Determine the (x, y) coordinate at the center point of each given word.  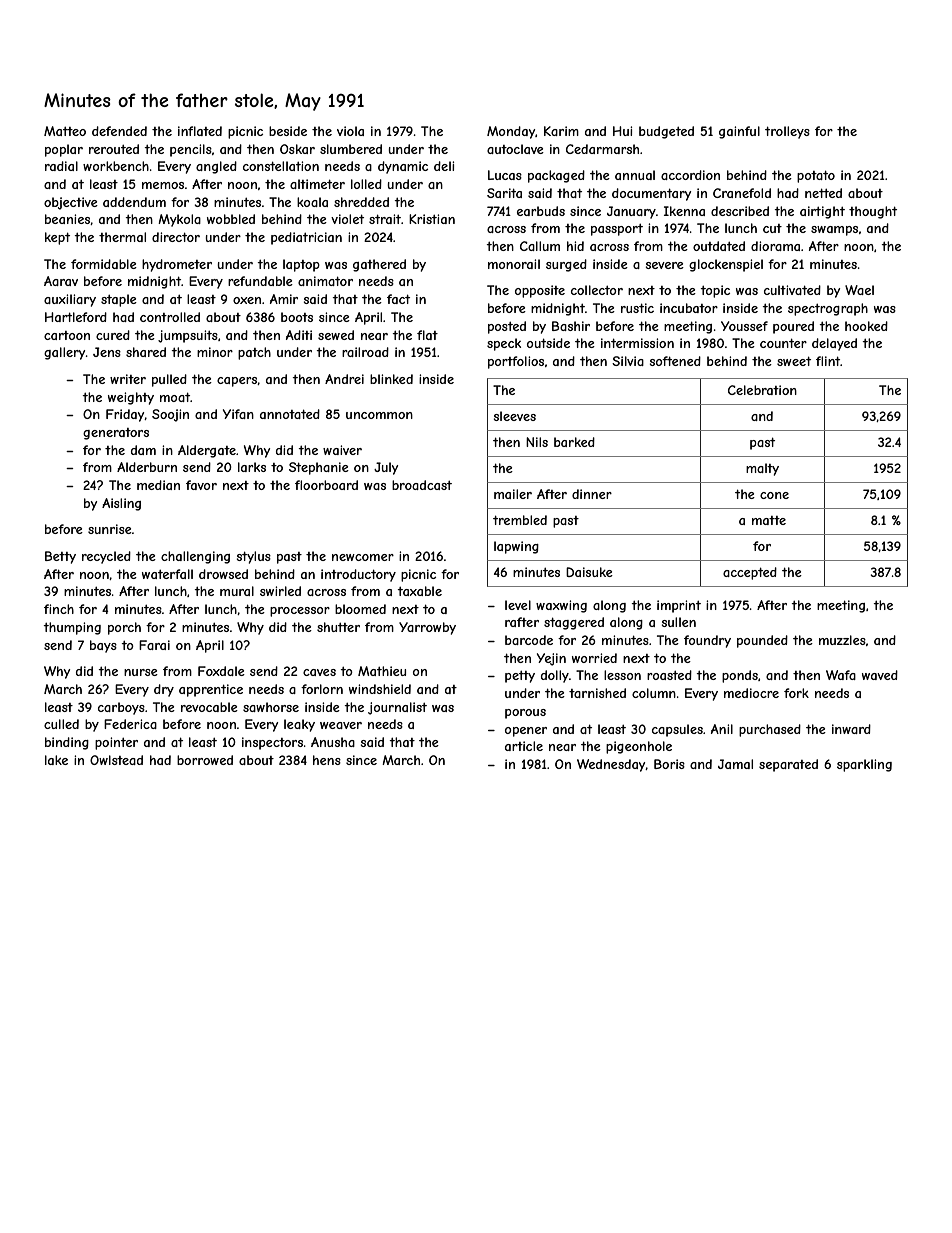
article (524, 746)
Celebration (762, 390)
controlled (170, 317)
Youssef (744, 326)
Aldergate (207, 451)
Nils (537, 442)
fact (398, 299)
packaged (556, 176)
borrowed (205, 760)
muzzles (842, 640)
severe (664, 265)
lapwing (516, 547)
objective (71, 203)
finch (59, 609)
